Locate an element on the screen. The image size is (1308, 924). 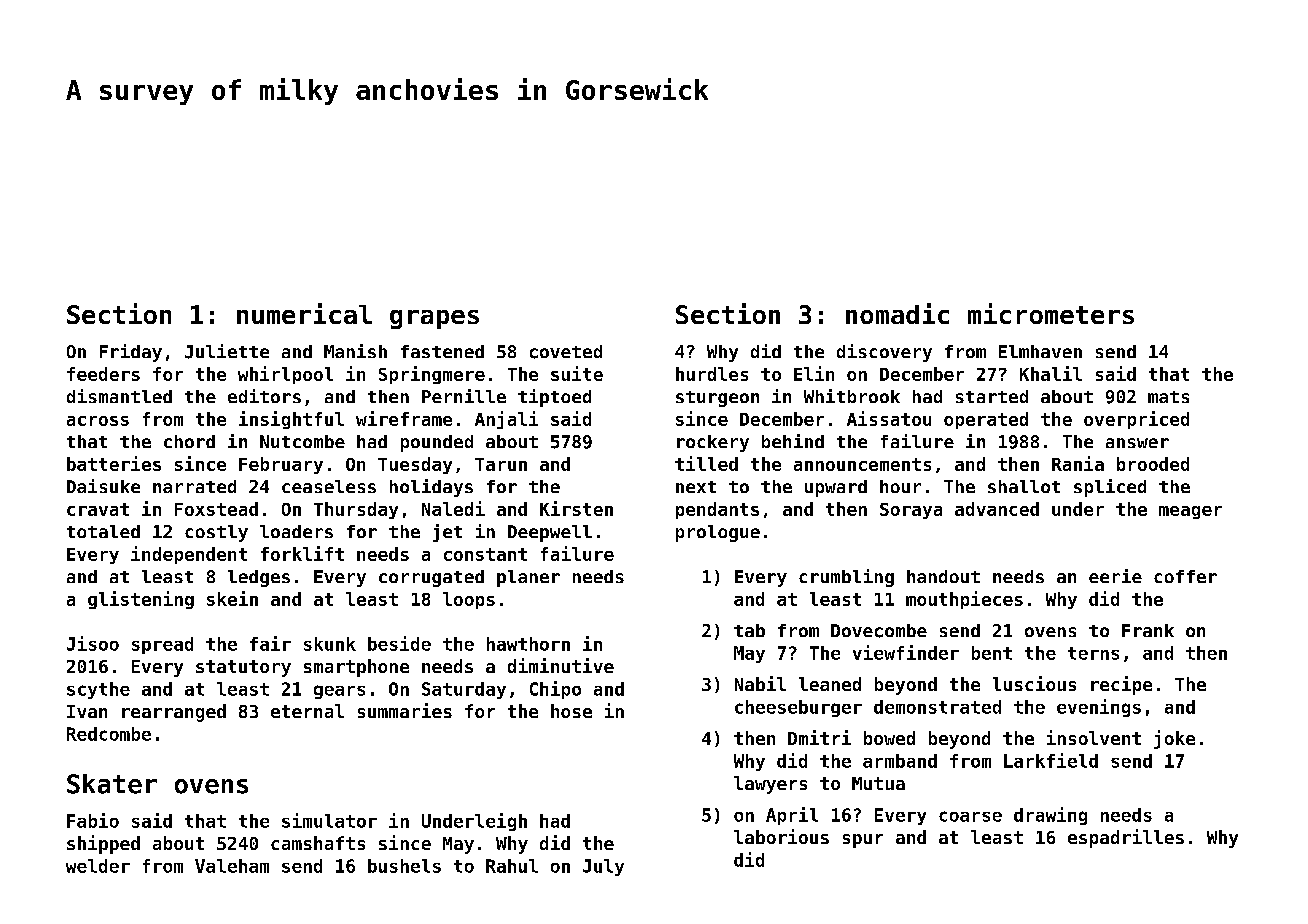
eerie is located at coordinates (1115, 576).
